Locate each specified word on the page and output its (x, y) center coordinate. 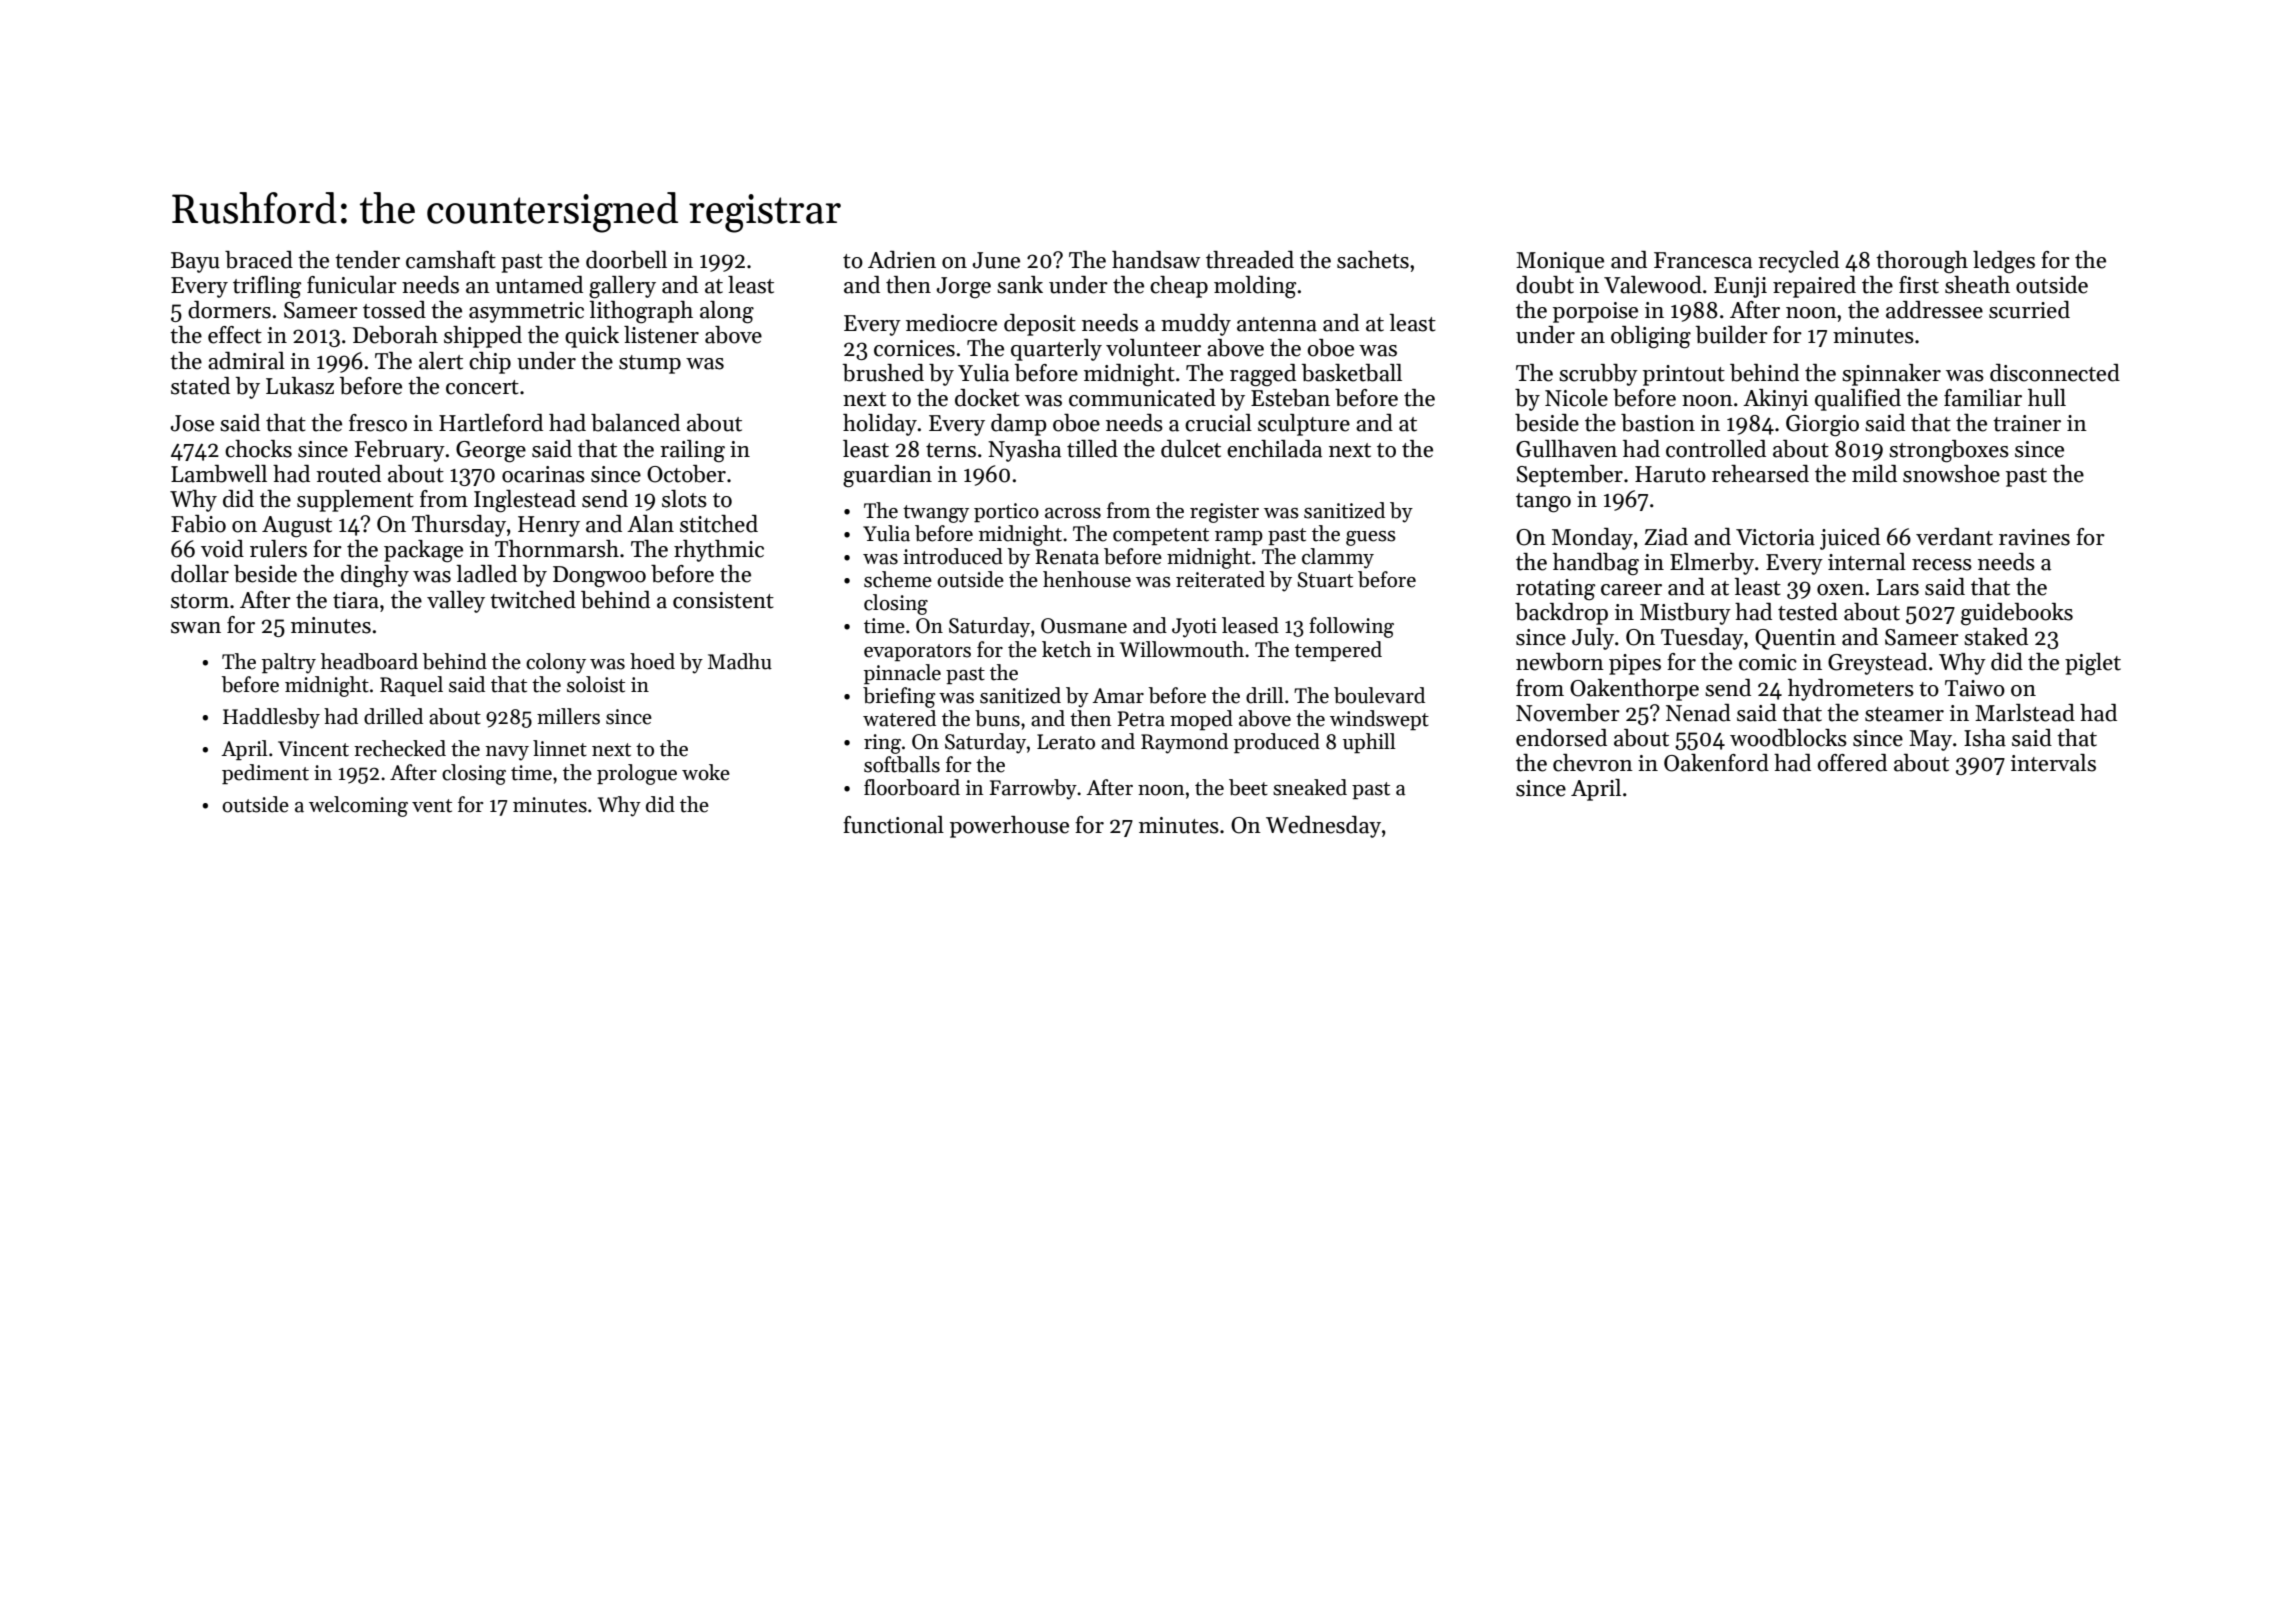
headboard (369, 661)
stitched (719, 524)
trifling (267, 287)
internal (1867, 562)
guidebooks (2017, 614)
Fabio (198, 524)
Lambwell (219, 474)
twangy (936, 514)
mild (1874, 474)
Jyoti (1194, 628)
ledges (2004, 262)
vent (432, 806)
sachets (1373, 260)
